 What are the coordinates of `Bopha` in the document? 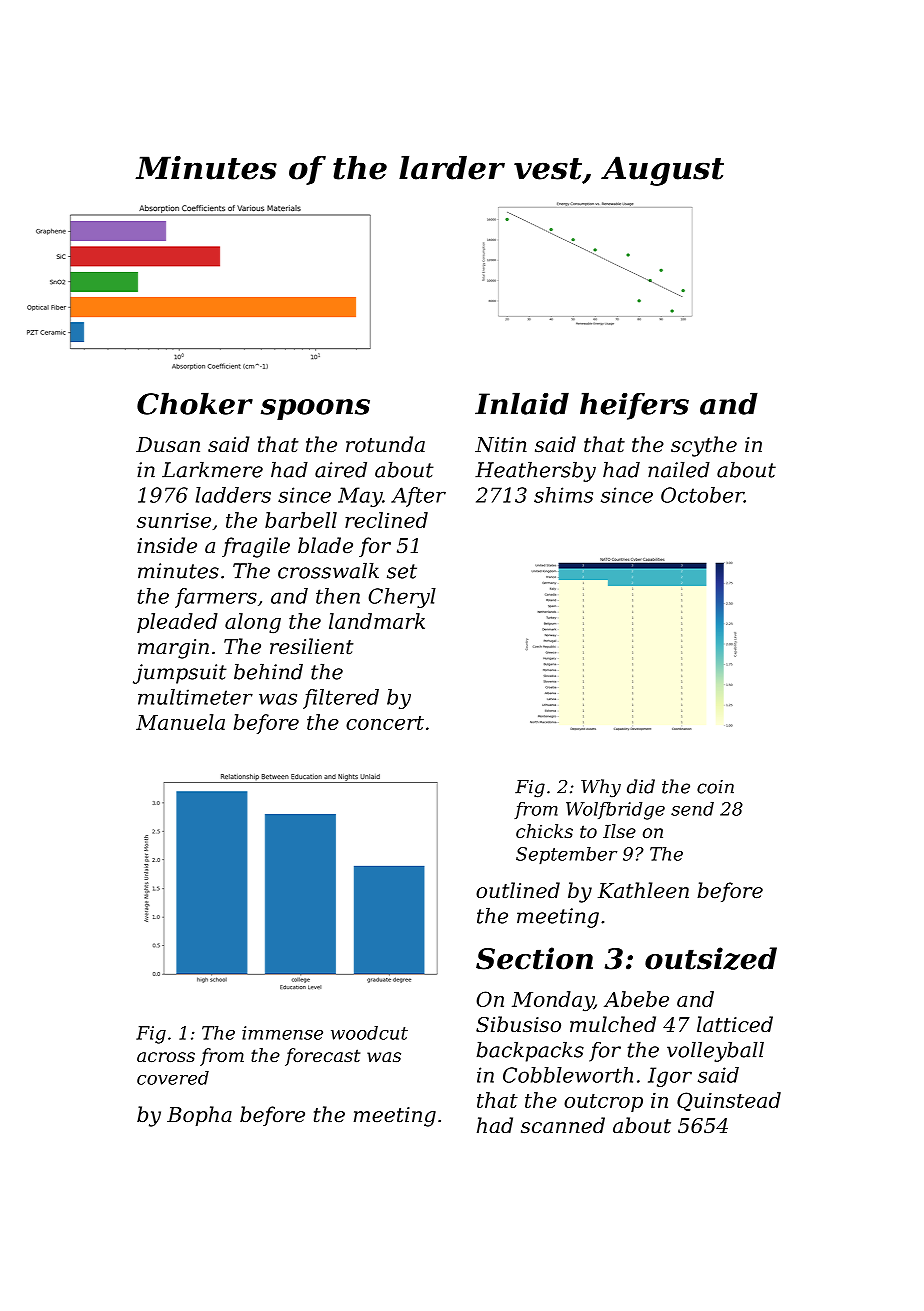 It's located at (199, 1116).
